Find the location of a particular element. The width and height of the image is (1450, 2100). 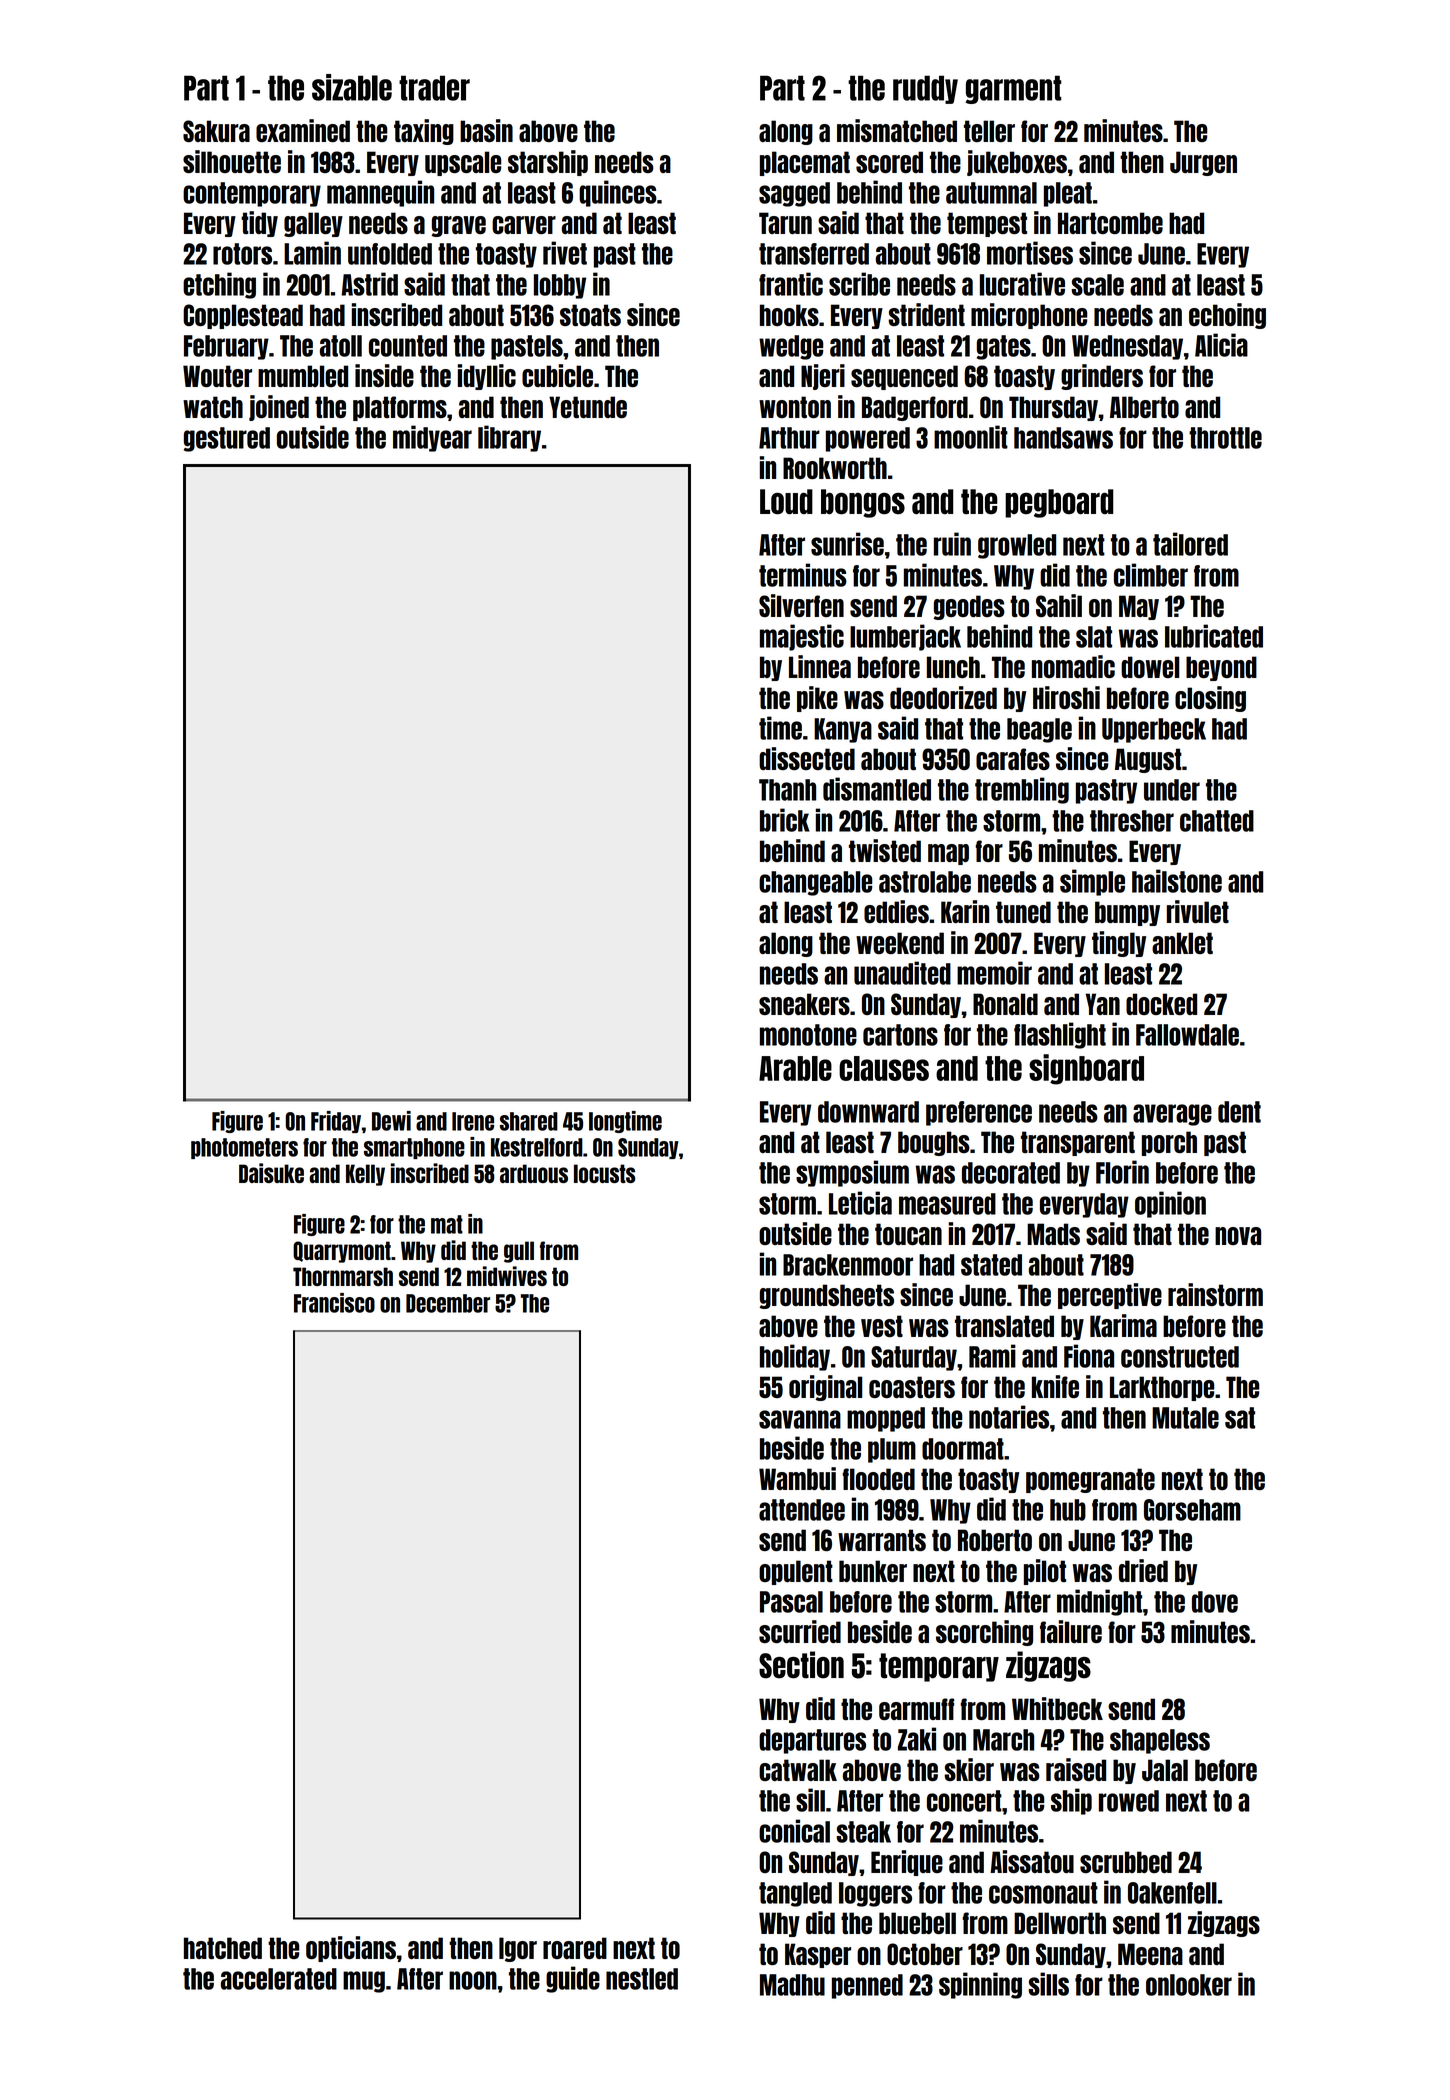

quinces is located at coordinates (618, 193).
